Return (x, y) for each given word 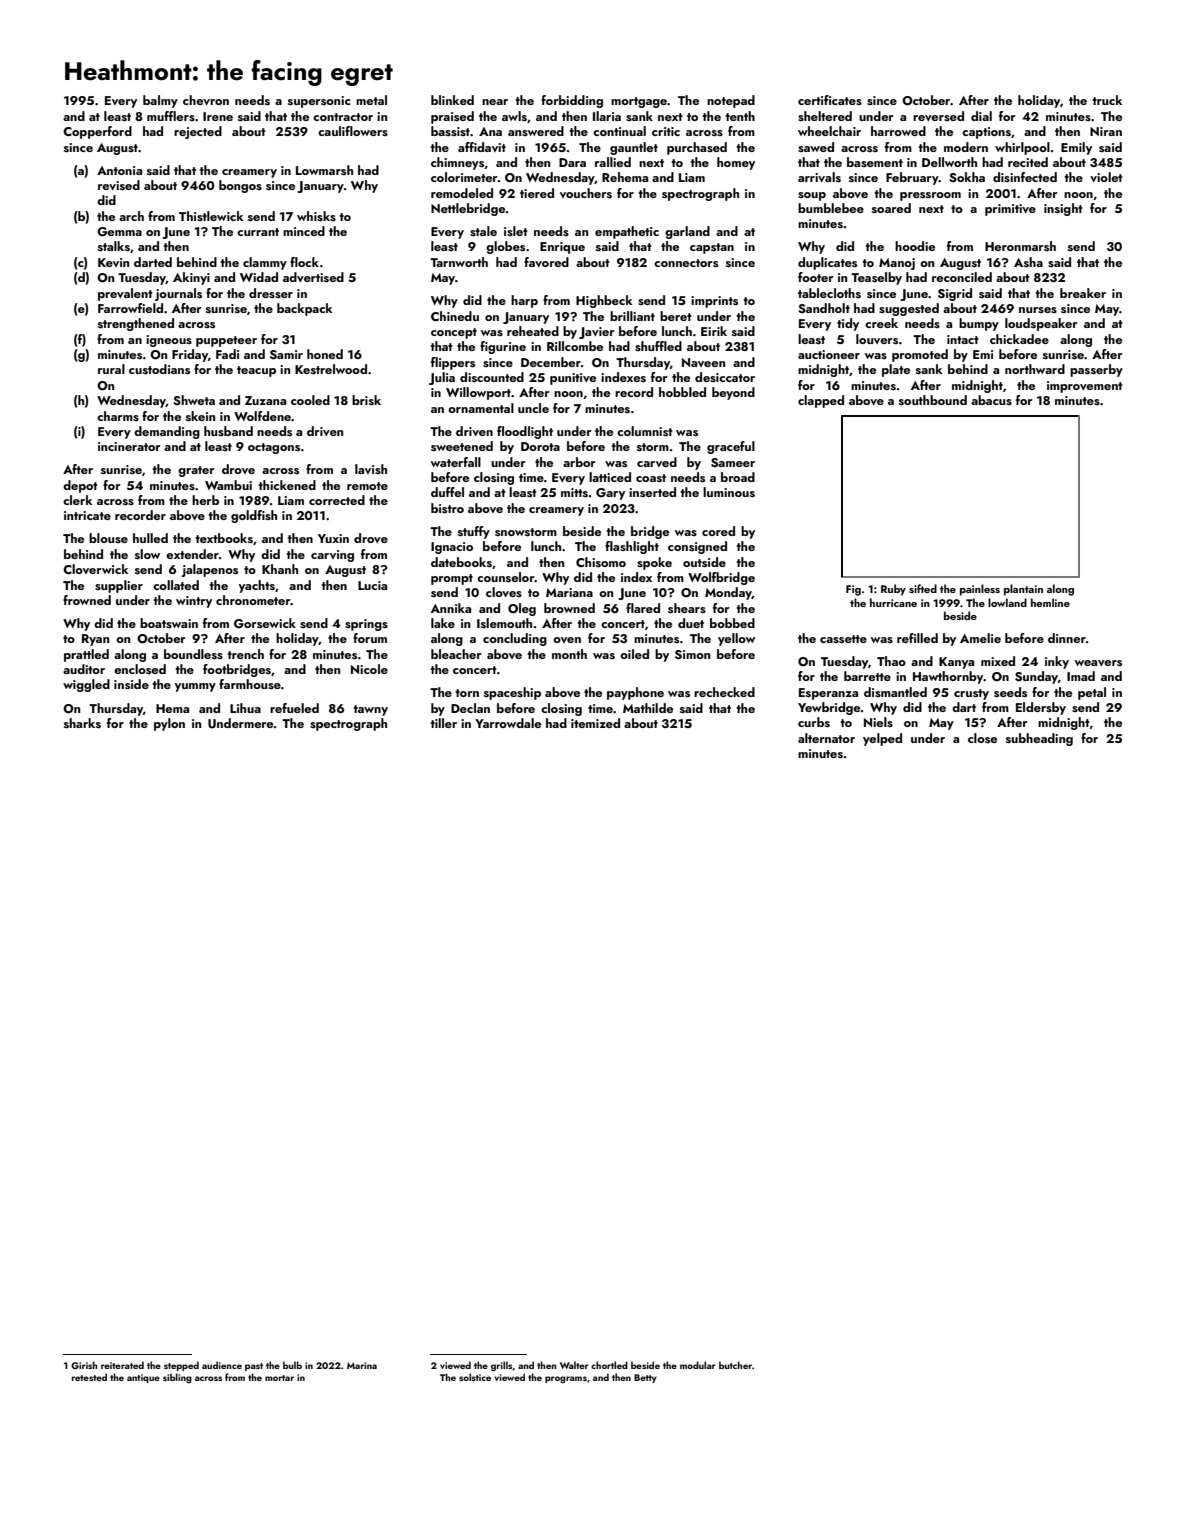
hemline (1050, 602)
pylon (169, 724)
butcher (735, 1365)
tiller (443, 723)
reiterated (122, 1365)
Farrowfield (130, 308)
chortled (609, 1365)
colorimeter (464, 177)
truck (1107, 100)
